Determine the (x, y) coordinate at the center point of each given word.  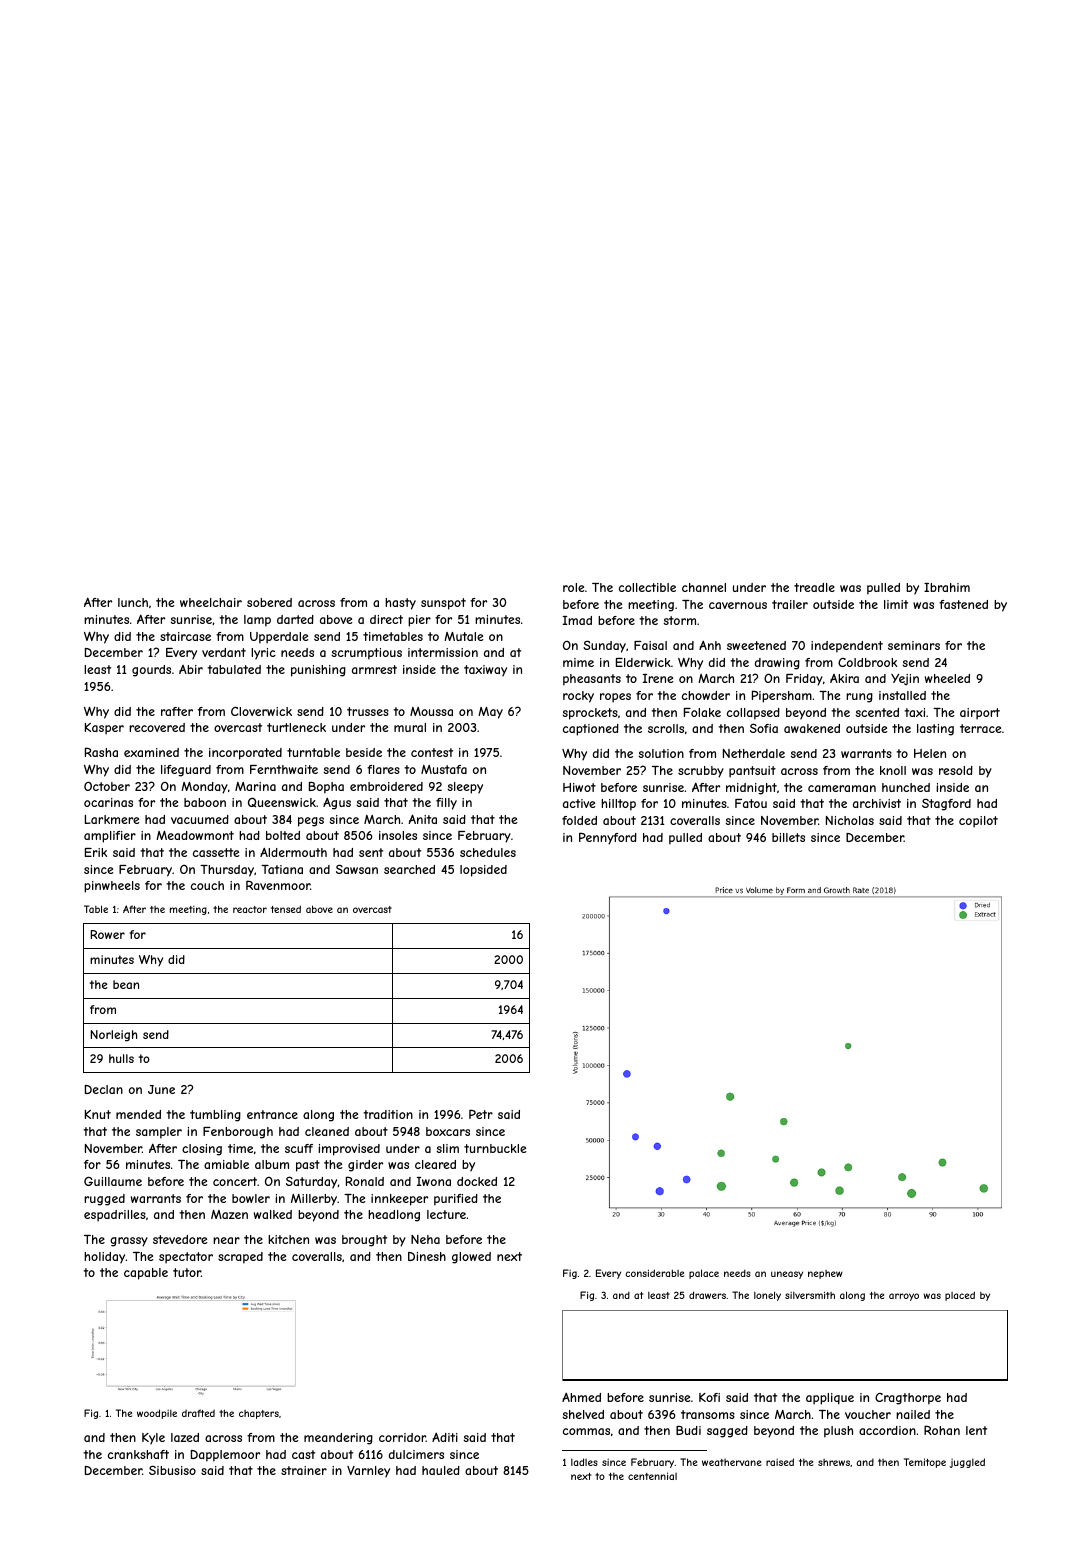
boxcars (448, 1131)
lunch (133, 602)
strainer (304, 1470)
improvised (349, 1150)
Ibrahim (947, 587)
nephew (825, 1274)
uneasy (787, 1275)
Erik (96, 852)
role (574, 587)
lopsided (483, 871)
